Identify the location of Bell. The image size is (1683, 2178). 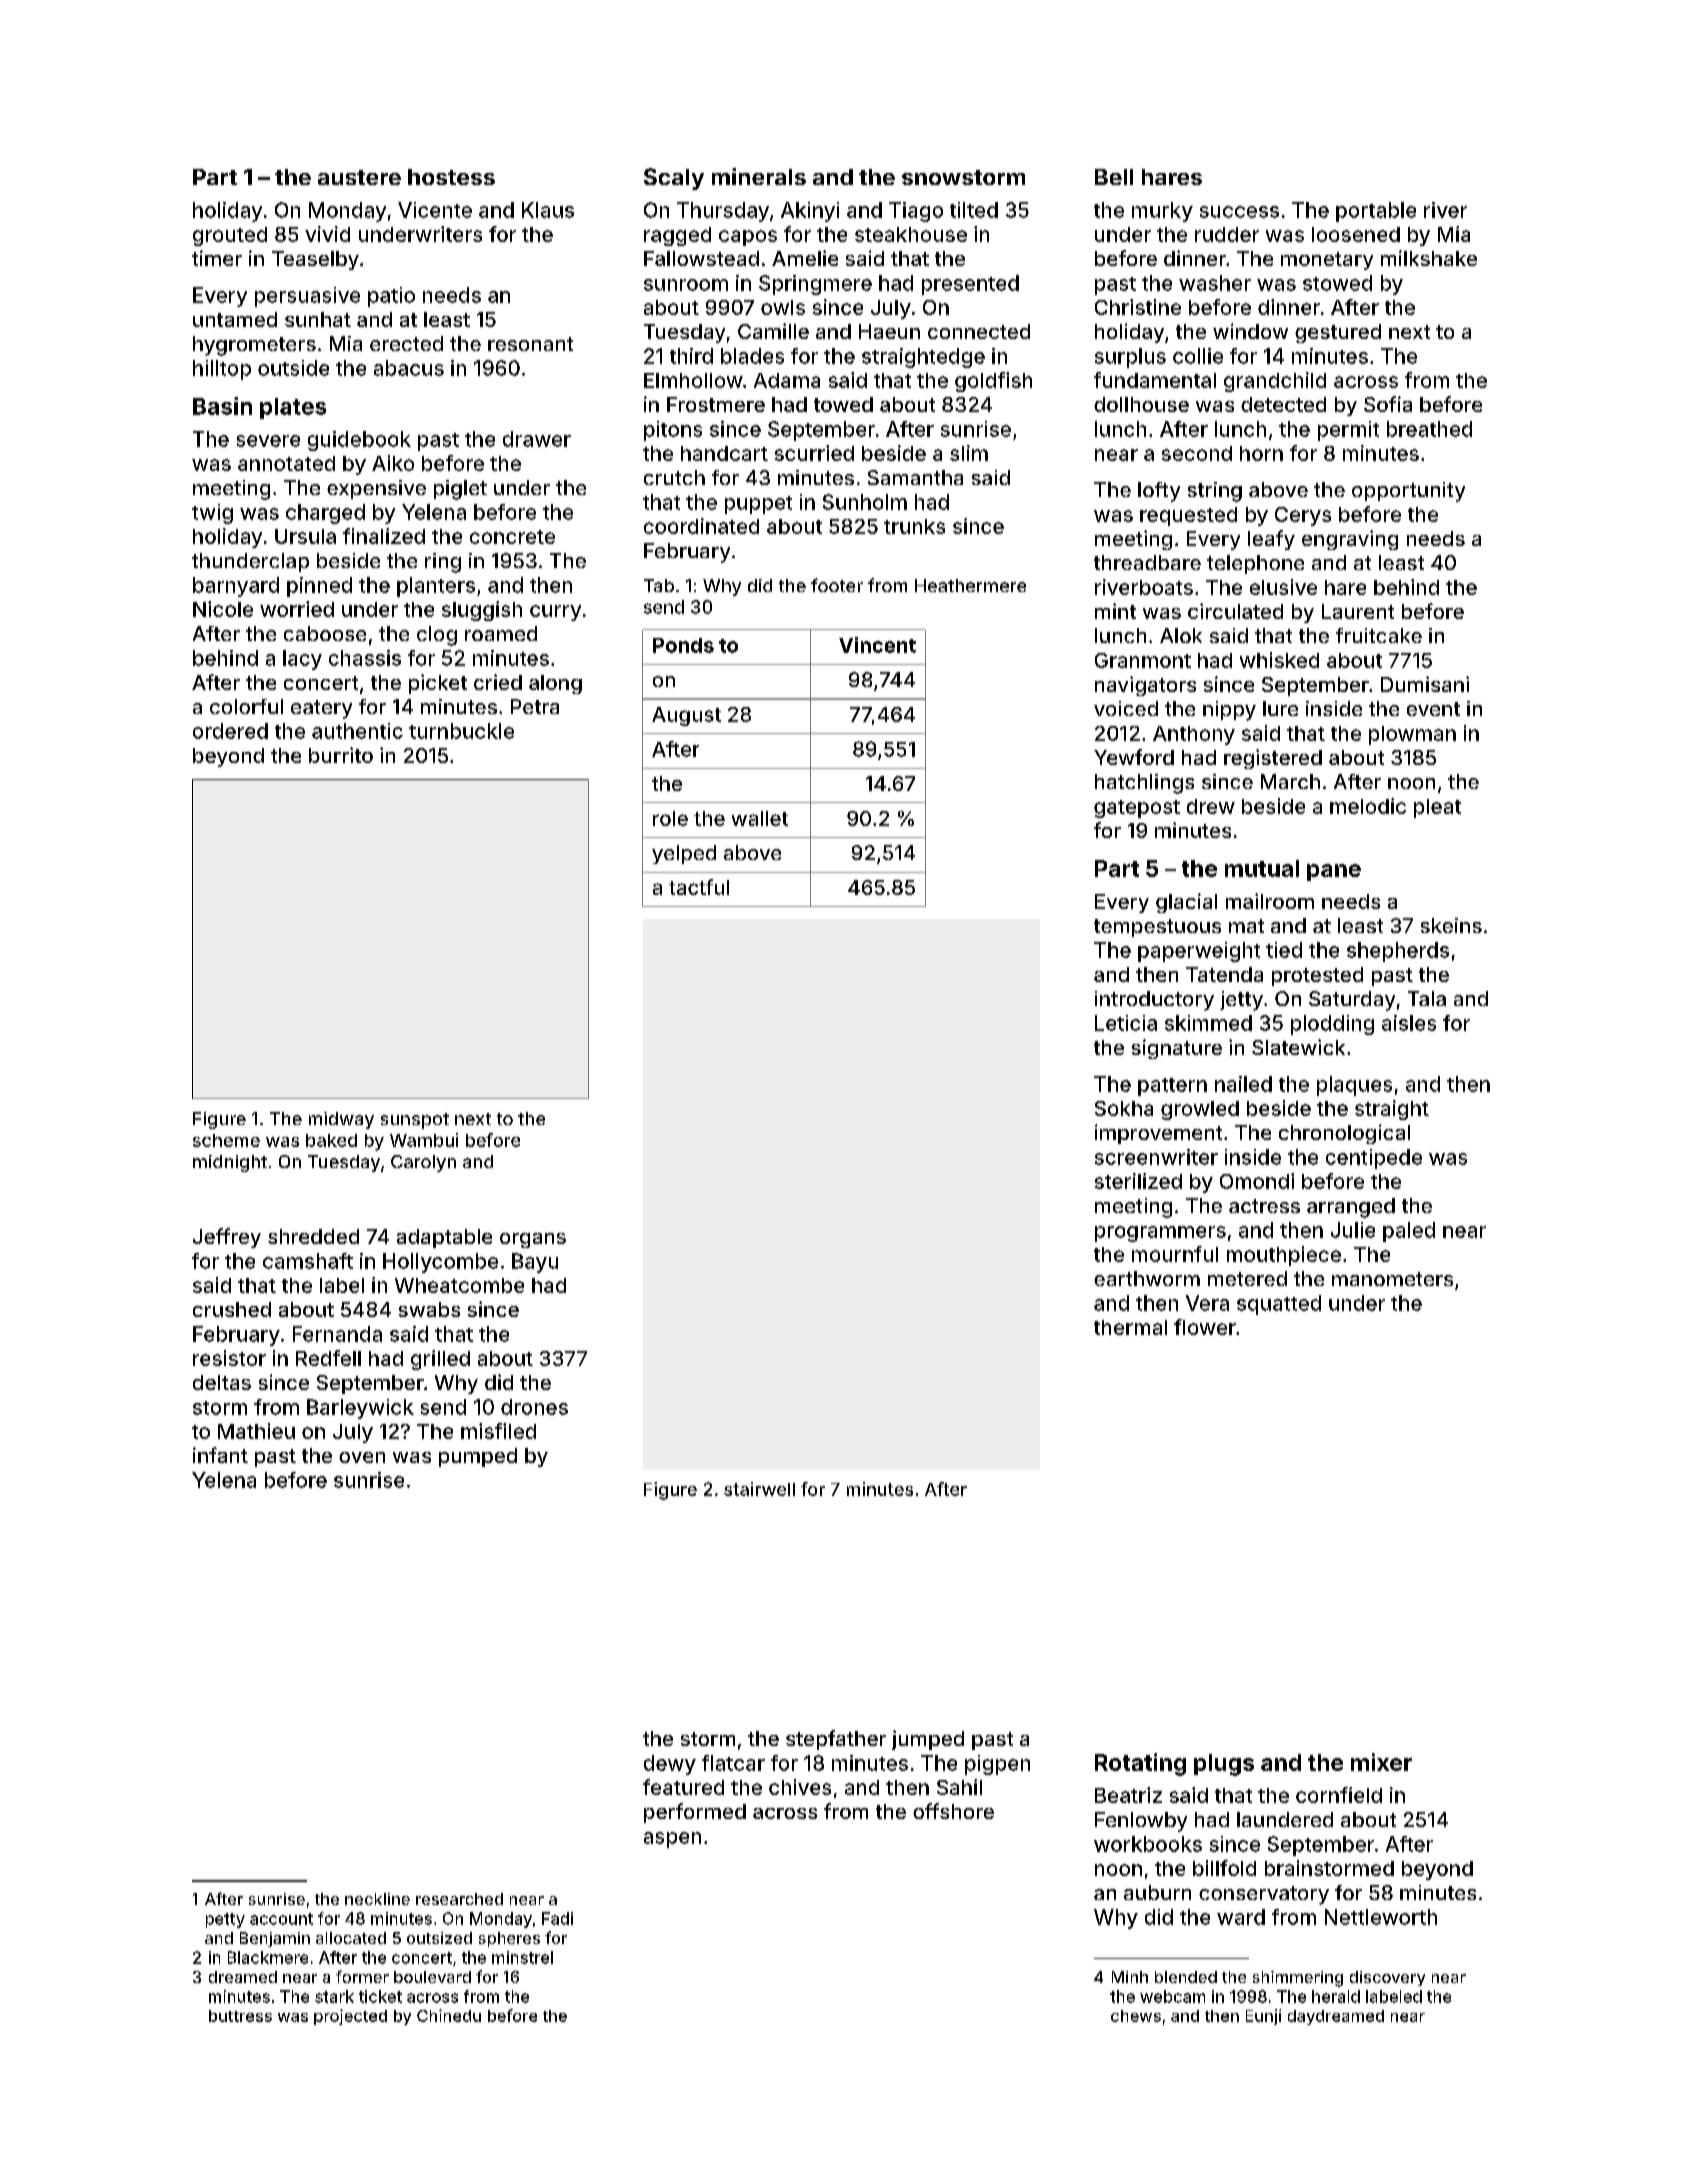
(1114, 177).
